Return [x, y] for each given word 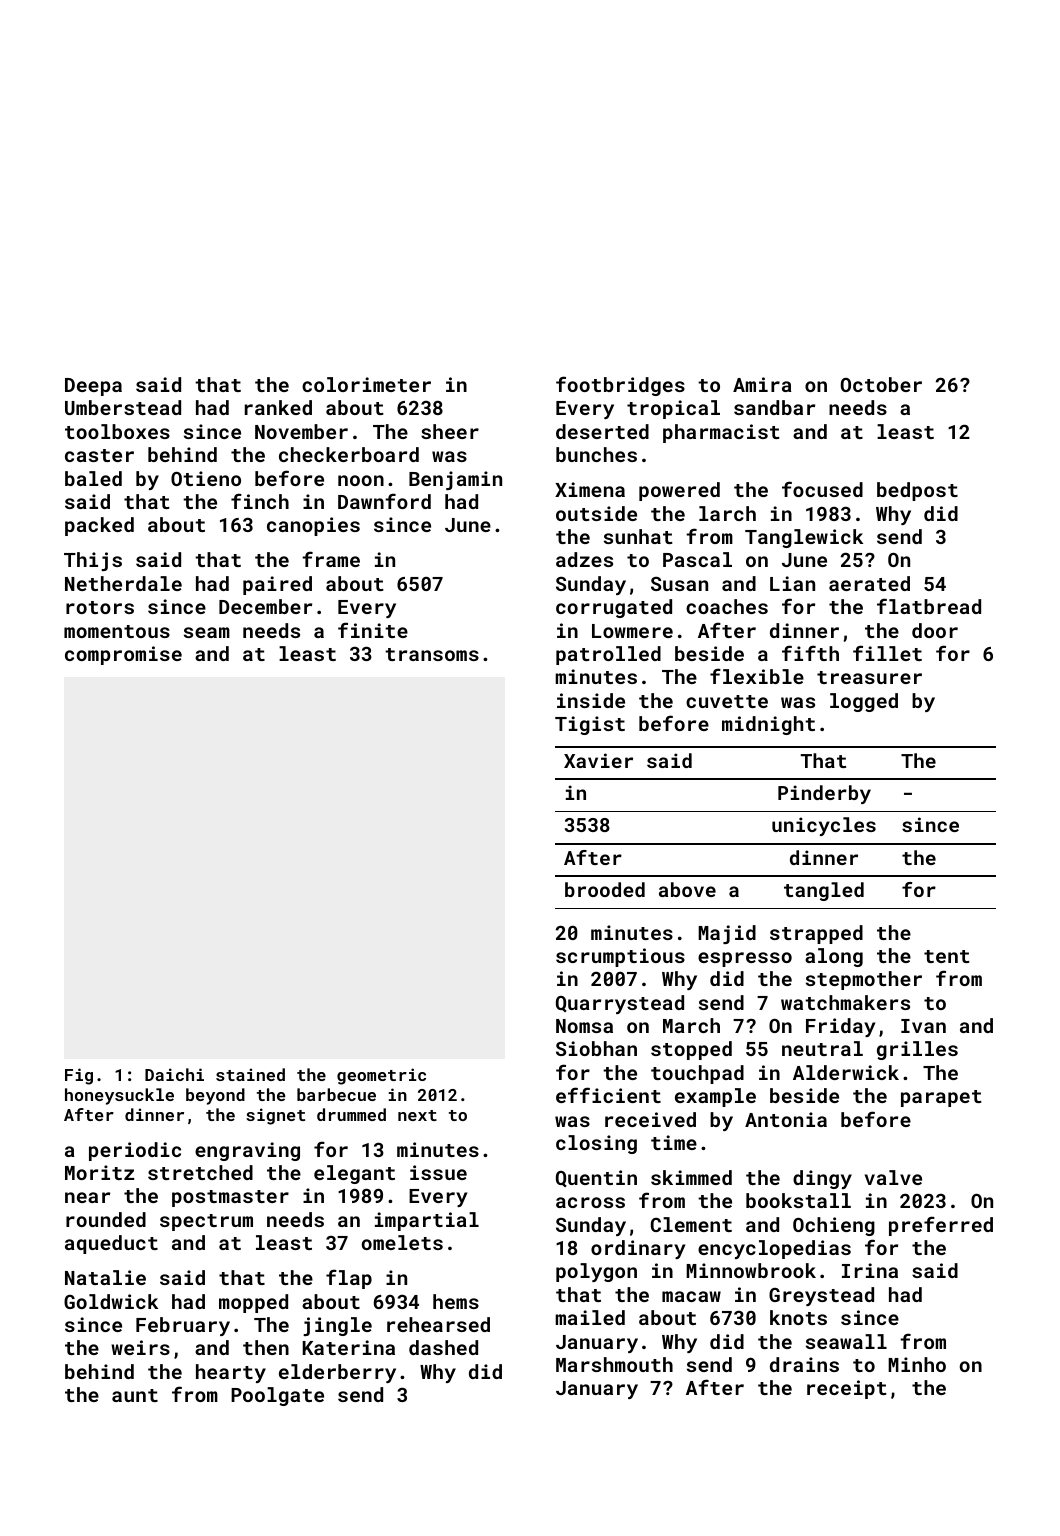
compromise [123, 655]
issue [438, 1172]
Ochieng [834, 1226]
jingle [337, 1326]
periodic [135, 1151]
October [881, 384]
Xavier [598, 760]
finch [260, 501]
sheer [450, 431]
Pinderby [824, 794]
